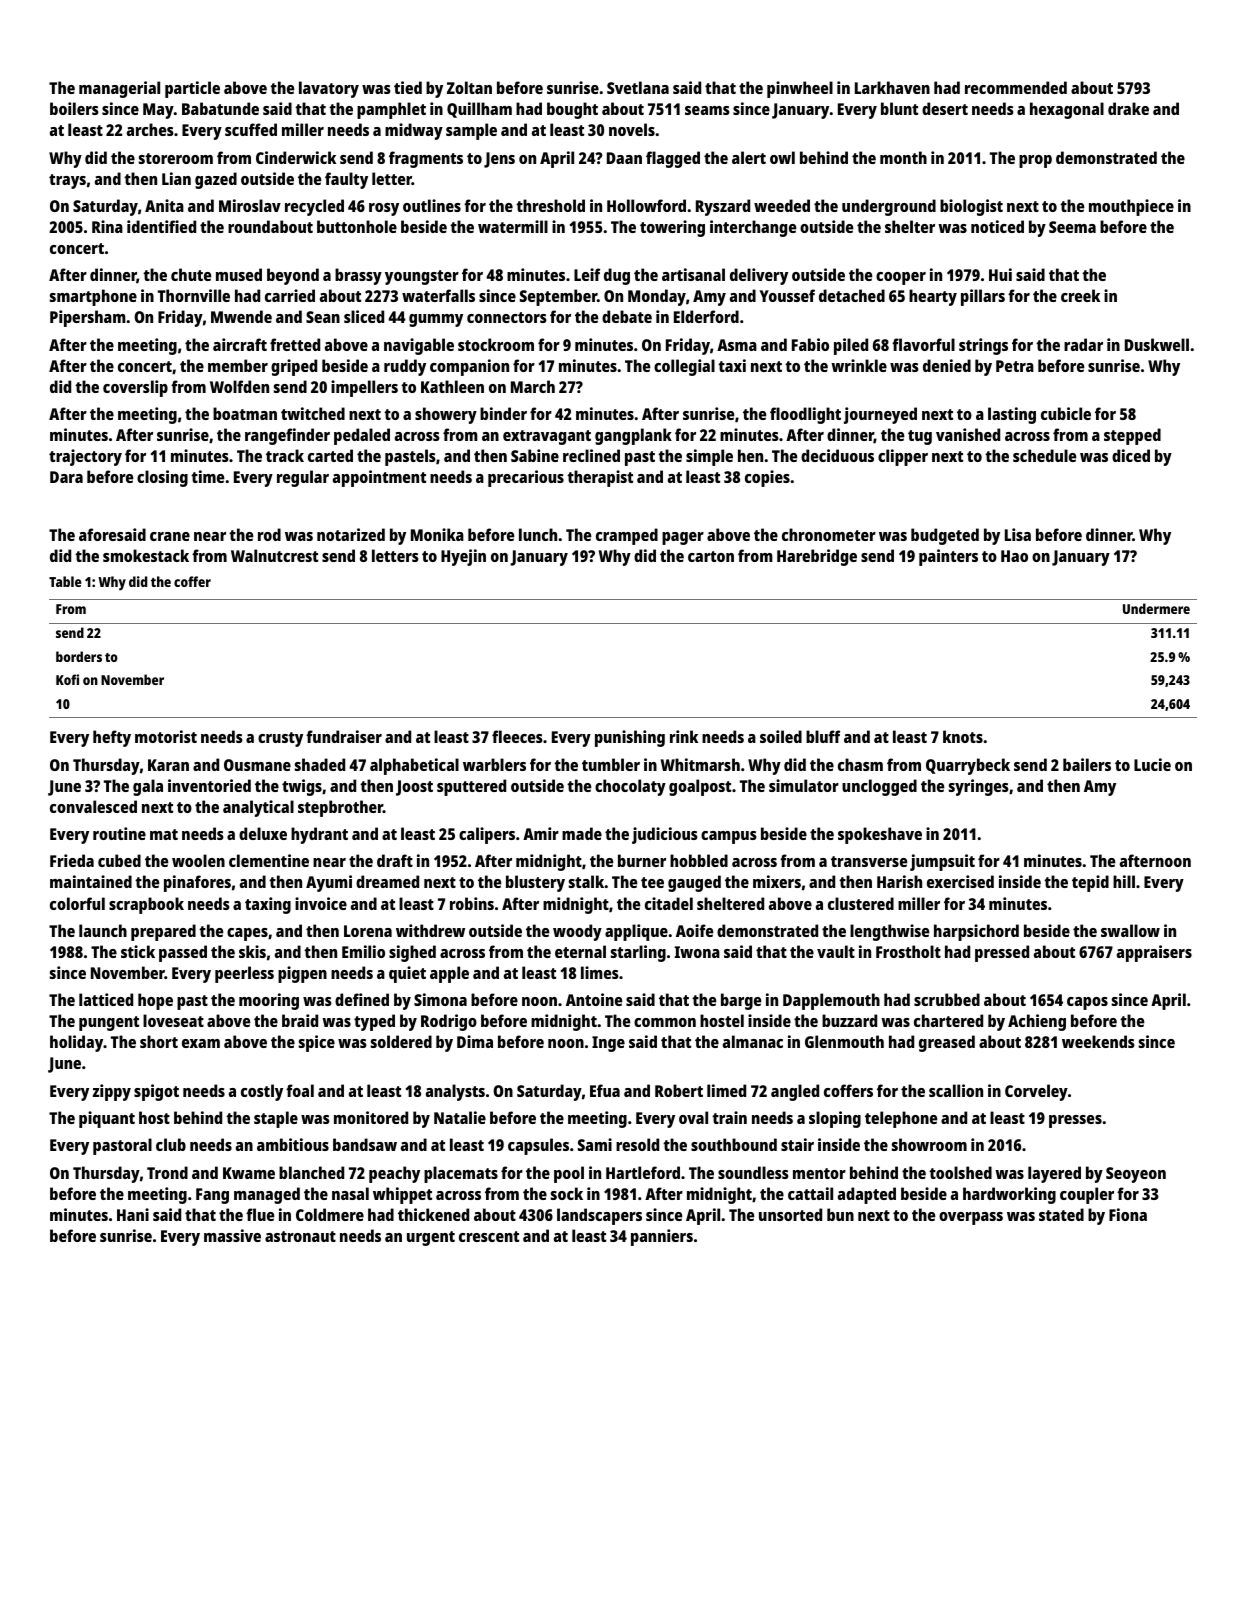 This screenshot has width=1246, height=1613. I want to click on Undermere, so click(1156, 608).
